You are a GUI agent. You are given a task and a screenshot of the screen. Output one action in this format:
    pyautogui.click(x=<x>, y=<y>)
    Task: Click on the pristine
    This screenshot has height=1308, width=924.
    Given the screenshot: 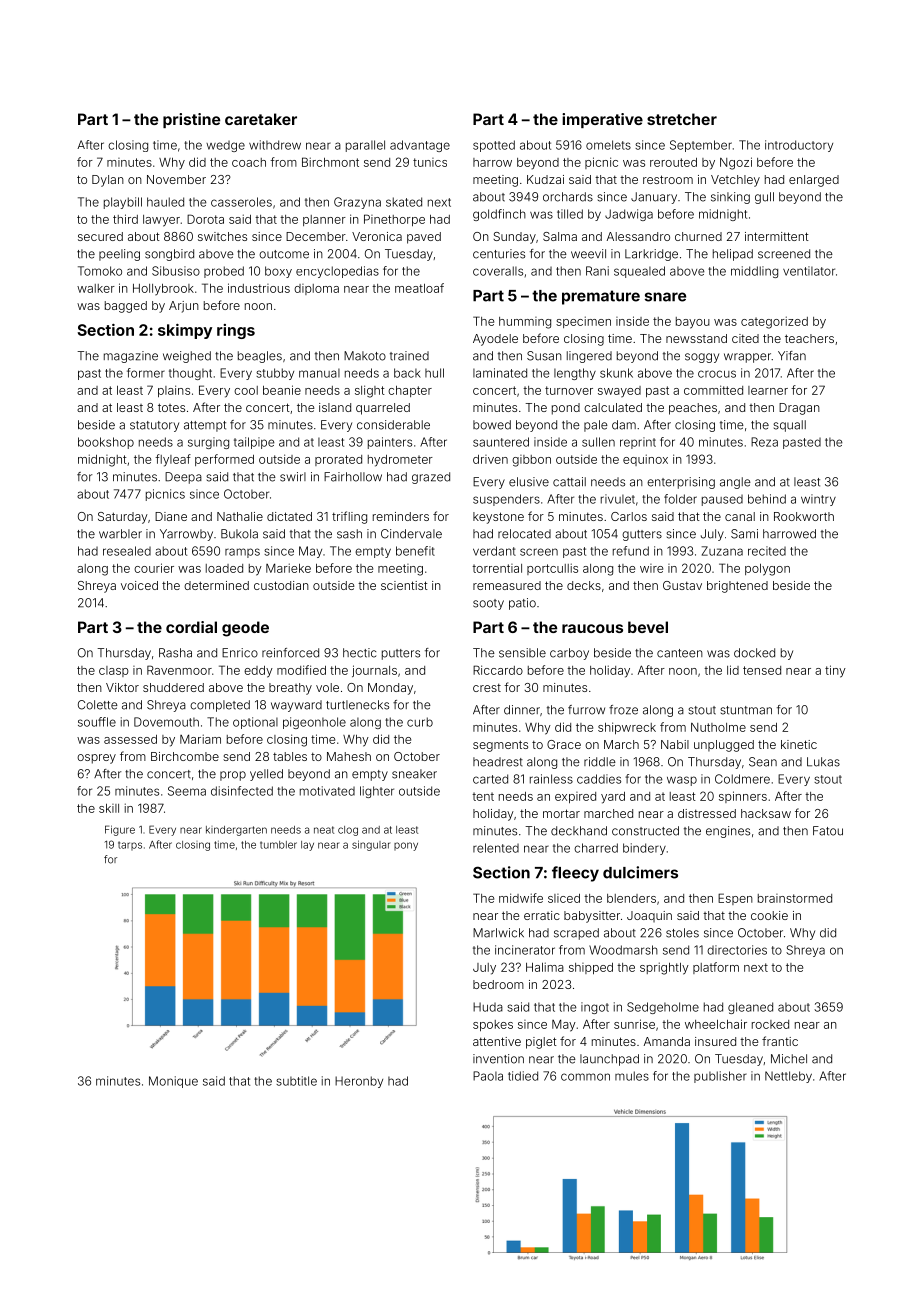 What is the action you would take?
    pyautogui.click(x=191, y=120)
